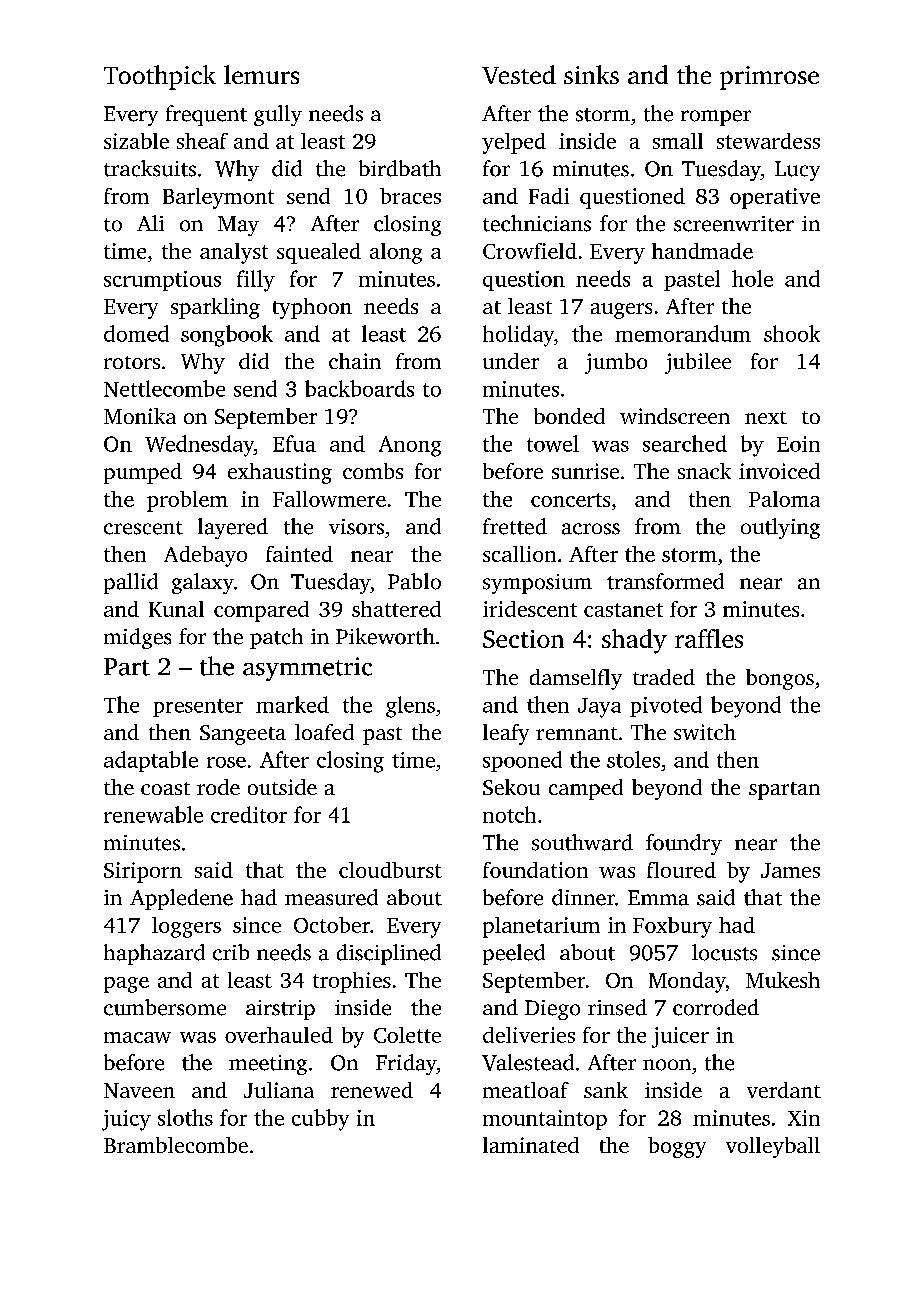 The image size is (924, 1311). I want to click on along, so click(396, 253).
